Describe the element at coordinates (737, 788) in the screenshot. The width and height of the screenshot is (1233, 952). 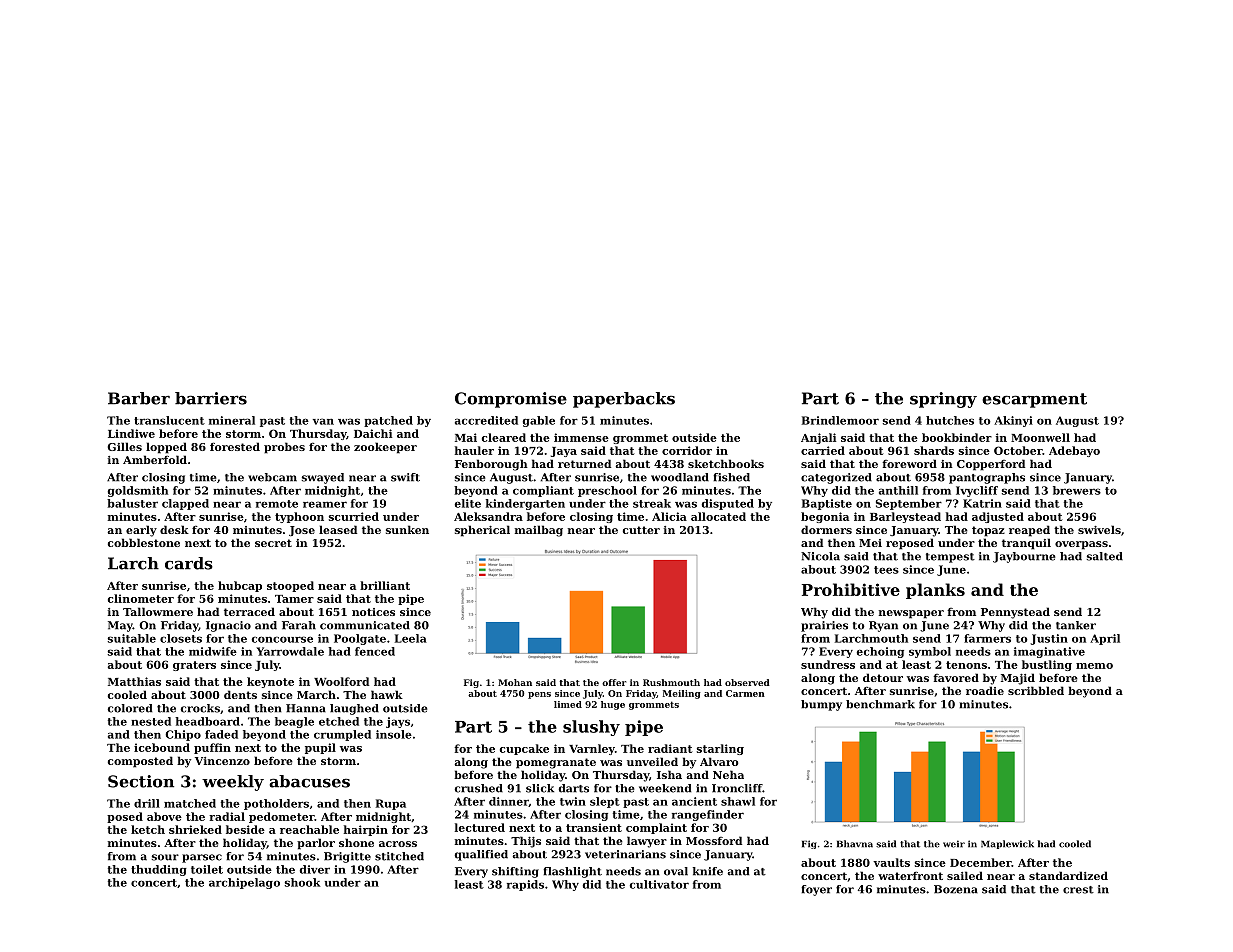
I see `Ironcliff` at that location.
